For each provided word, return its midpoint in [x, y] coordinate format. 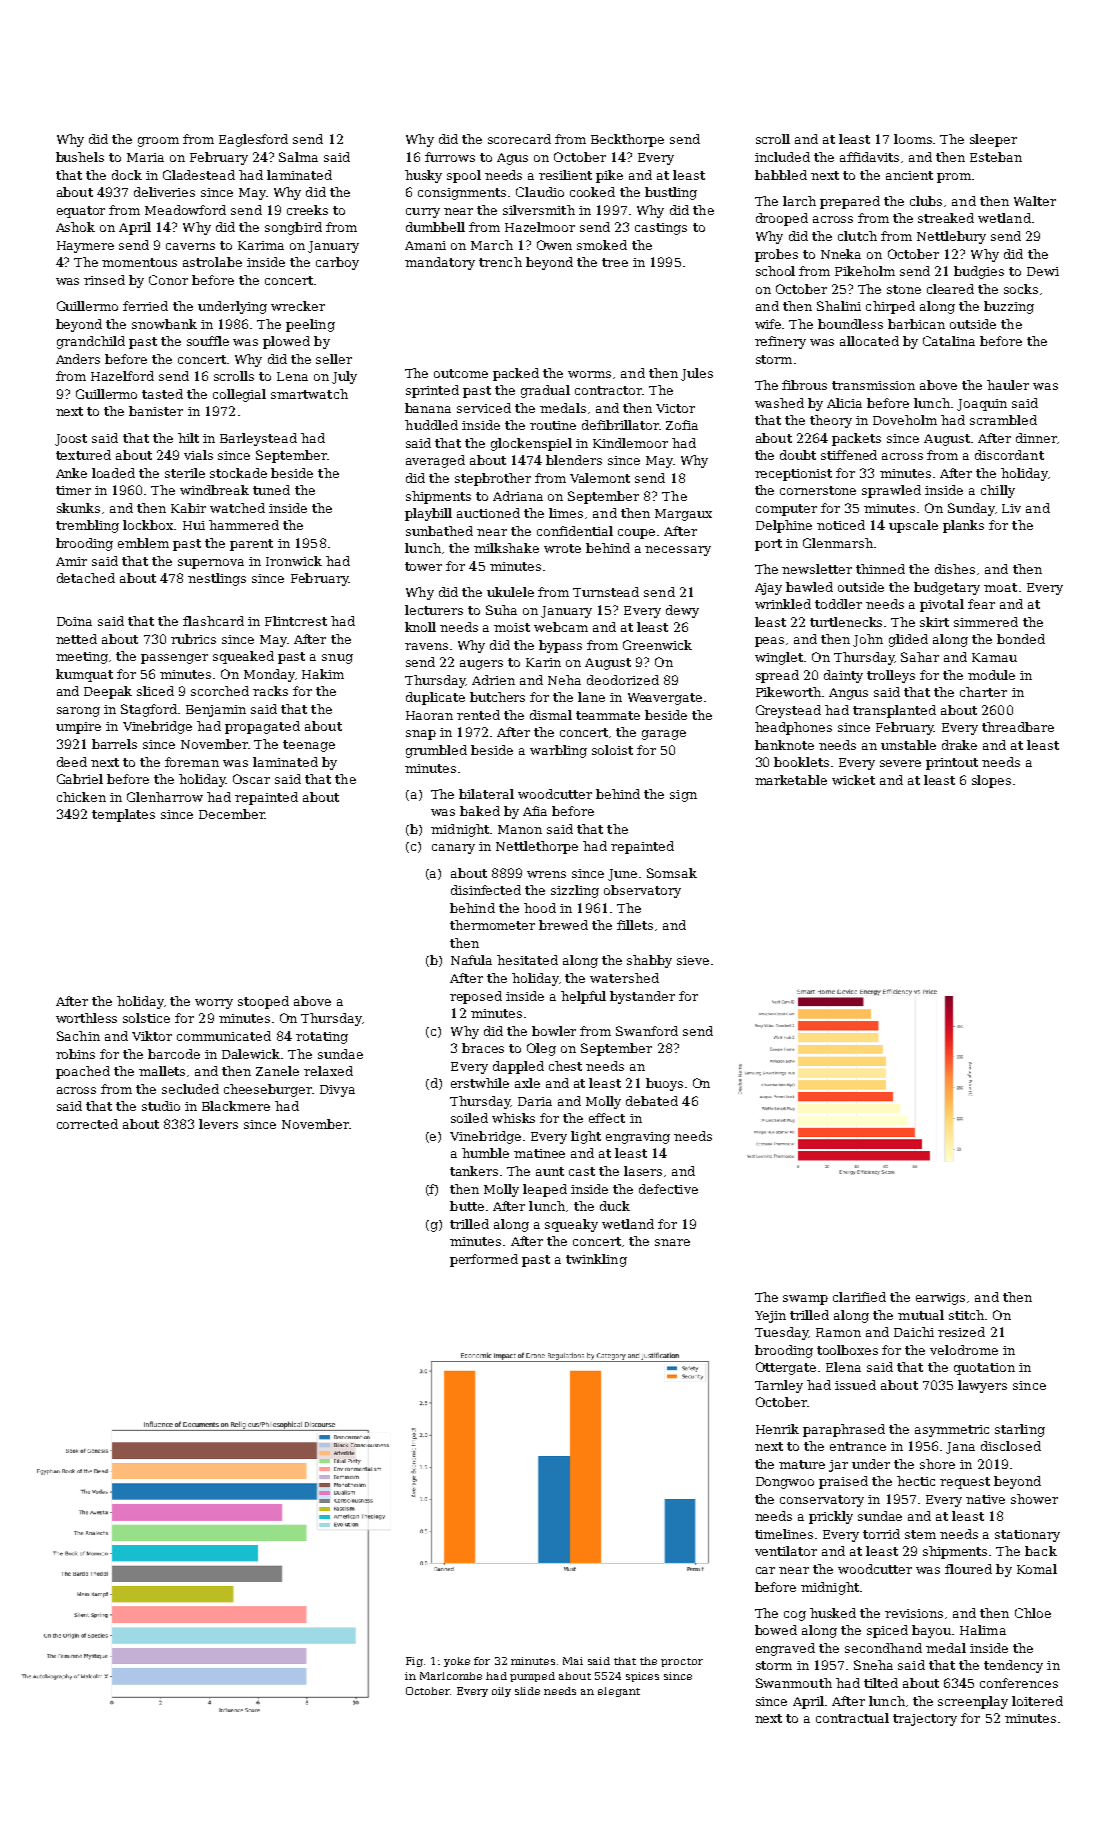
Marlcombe [451, 1676]
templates [123, 815]
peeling [310, 325]
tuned [271, 490]
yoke [457, 1662]
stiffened [849, 455]
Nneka [841, 254]
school [775, 271]
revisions [914, 1613]
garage [664, 735]
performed [484, 1260]
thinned [880, 569]
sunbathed [439, 531]
